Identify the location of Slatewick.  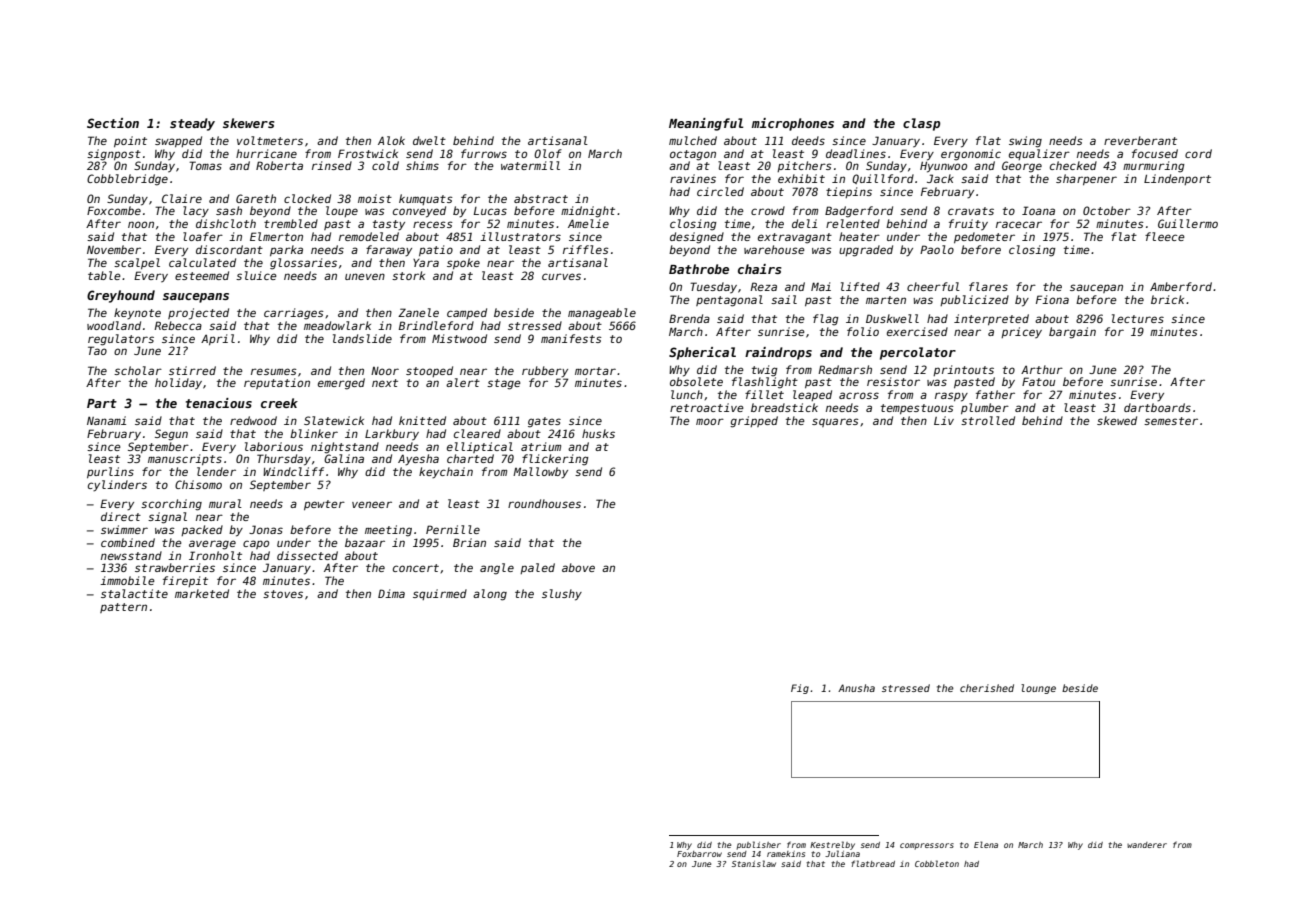
(334, 420).
